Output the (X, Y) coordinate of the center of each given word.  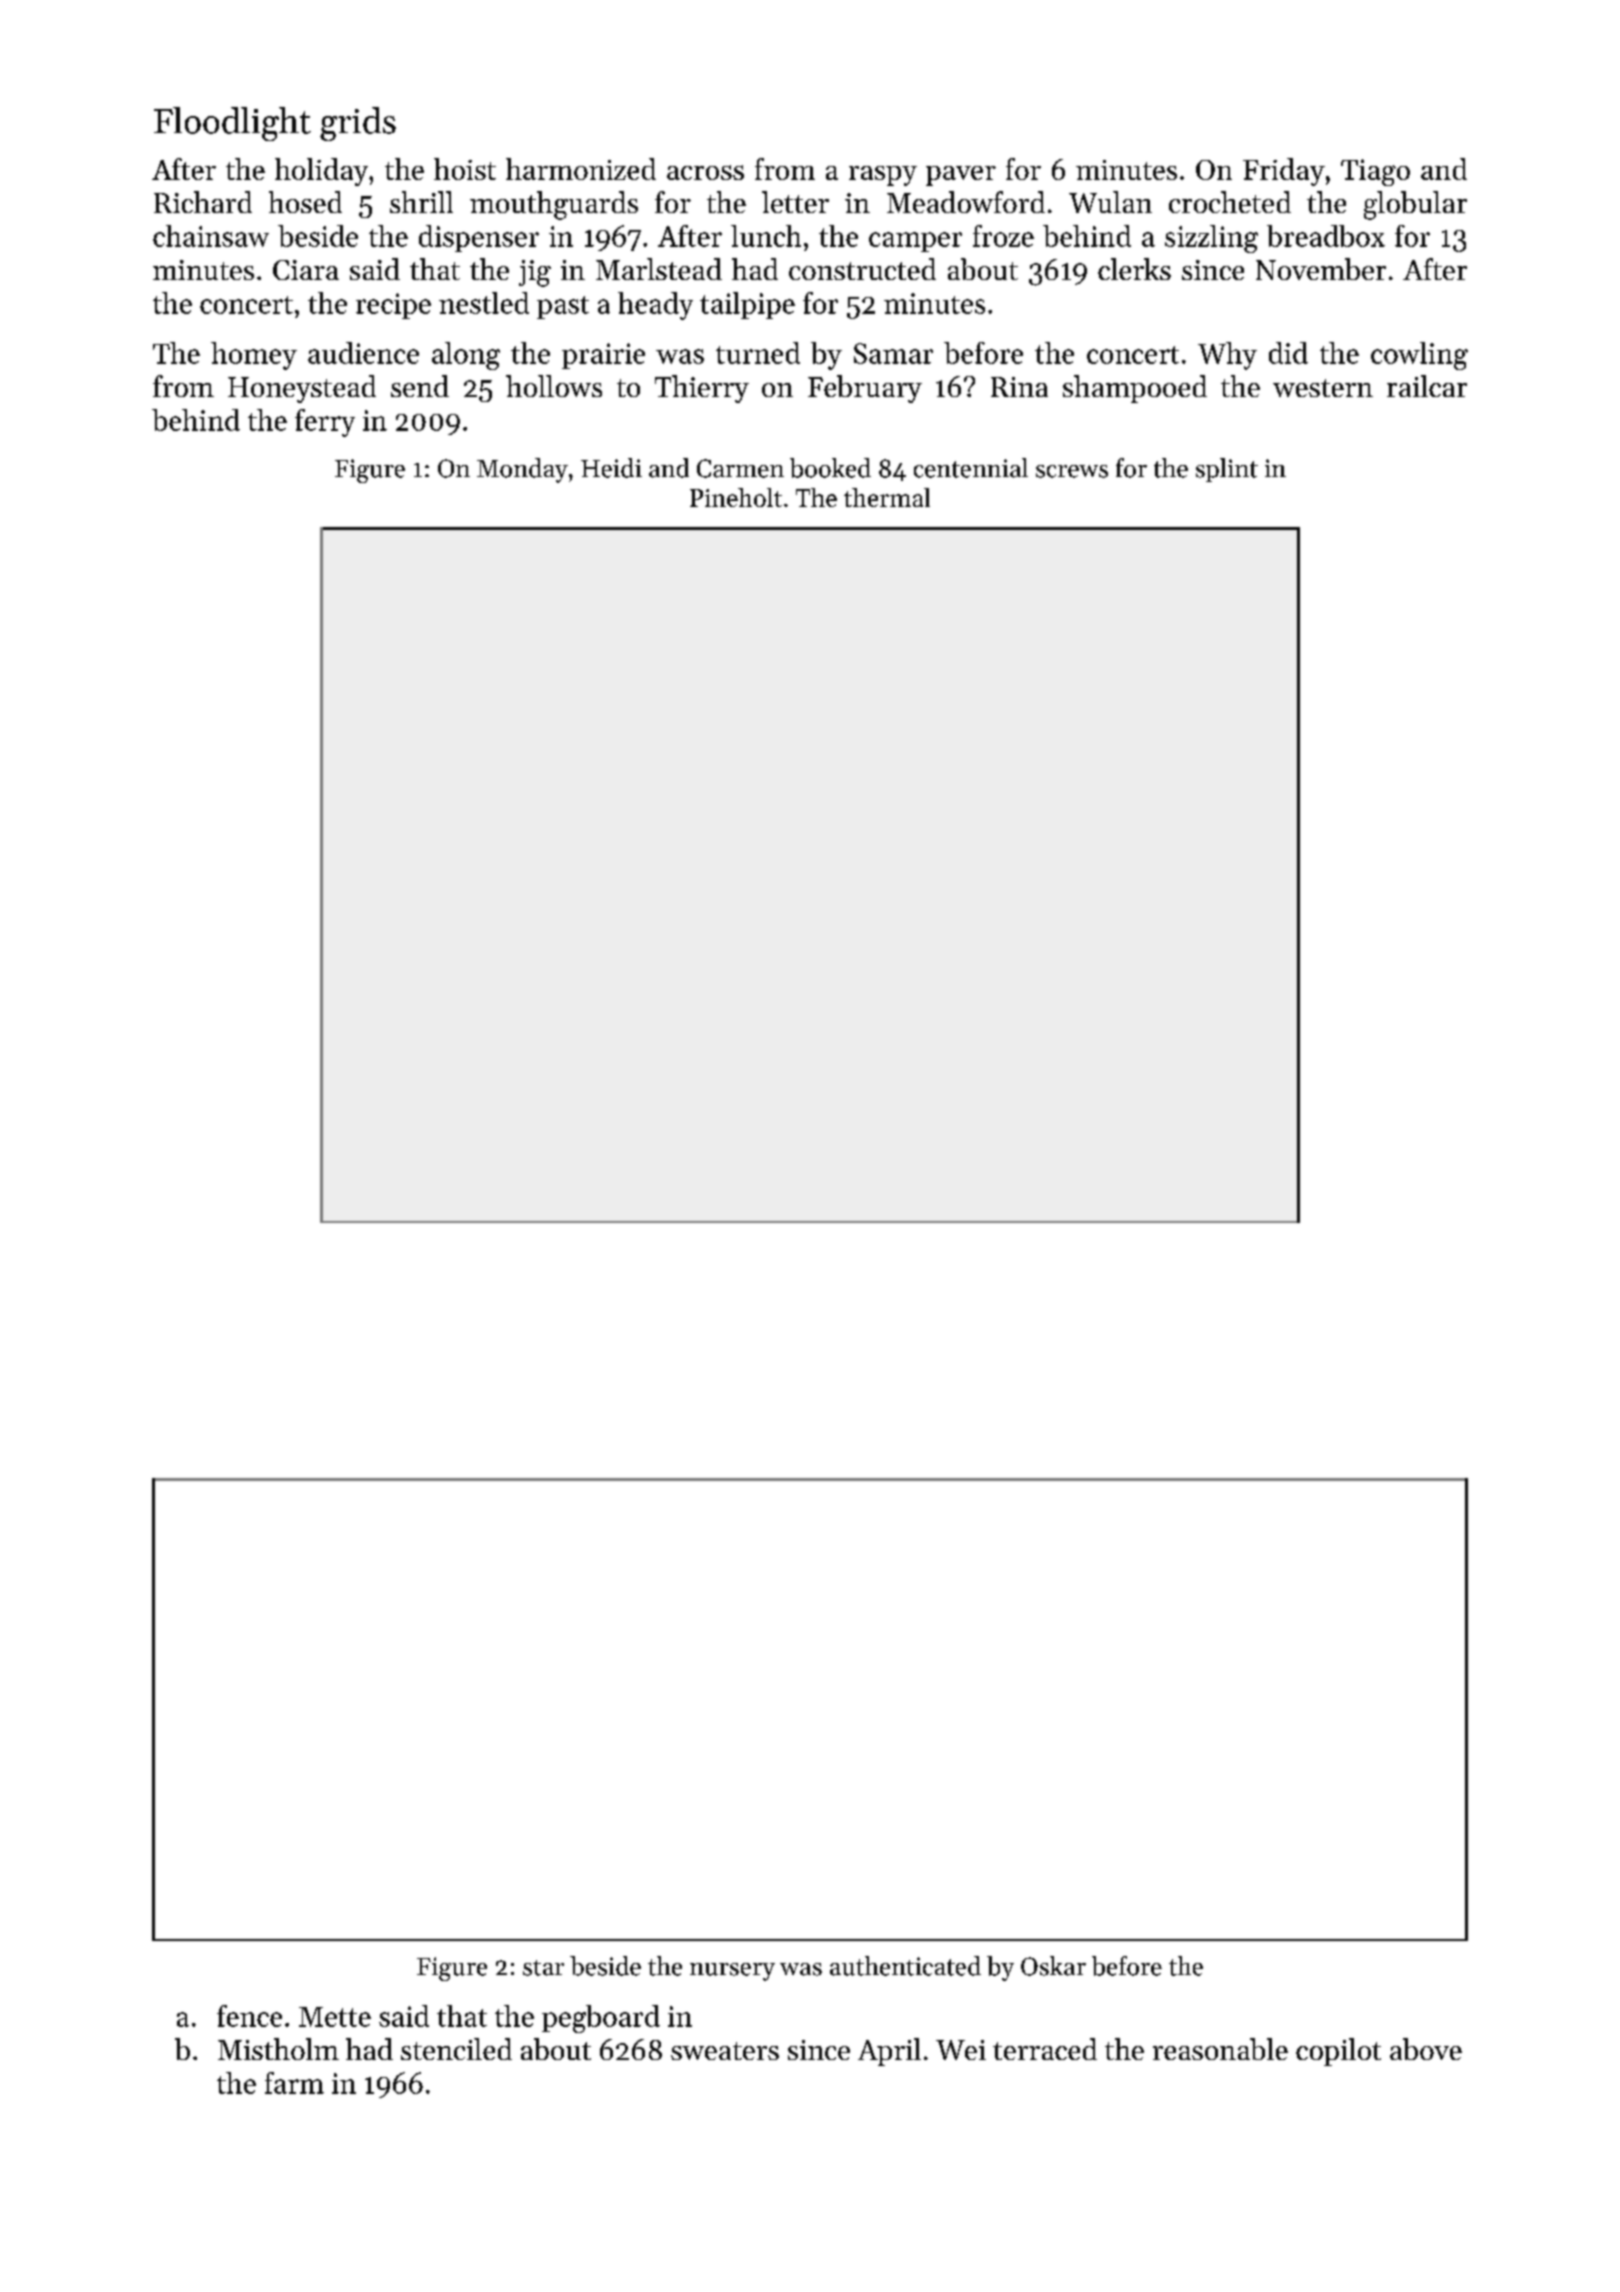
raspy (883, 176)
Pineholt (736, 497)
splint (1227, 470)
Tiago (1375, 172)
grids (358, 124)
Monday (522, 470)
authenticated (905, 1966)
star (543, 1968)
